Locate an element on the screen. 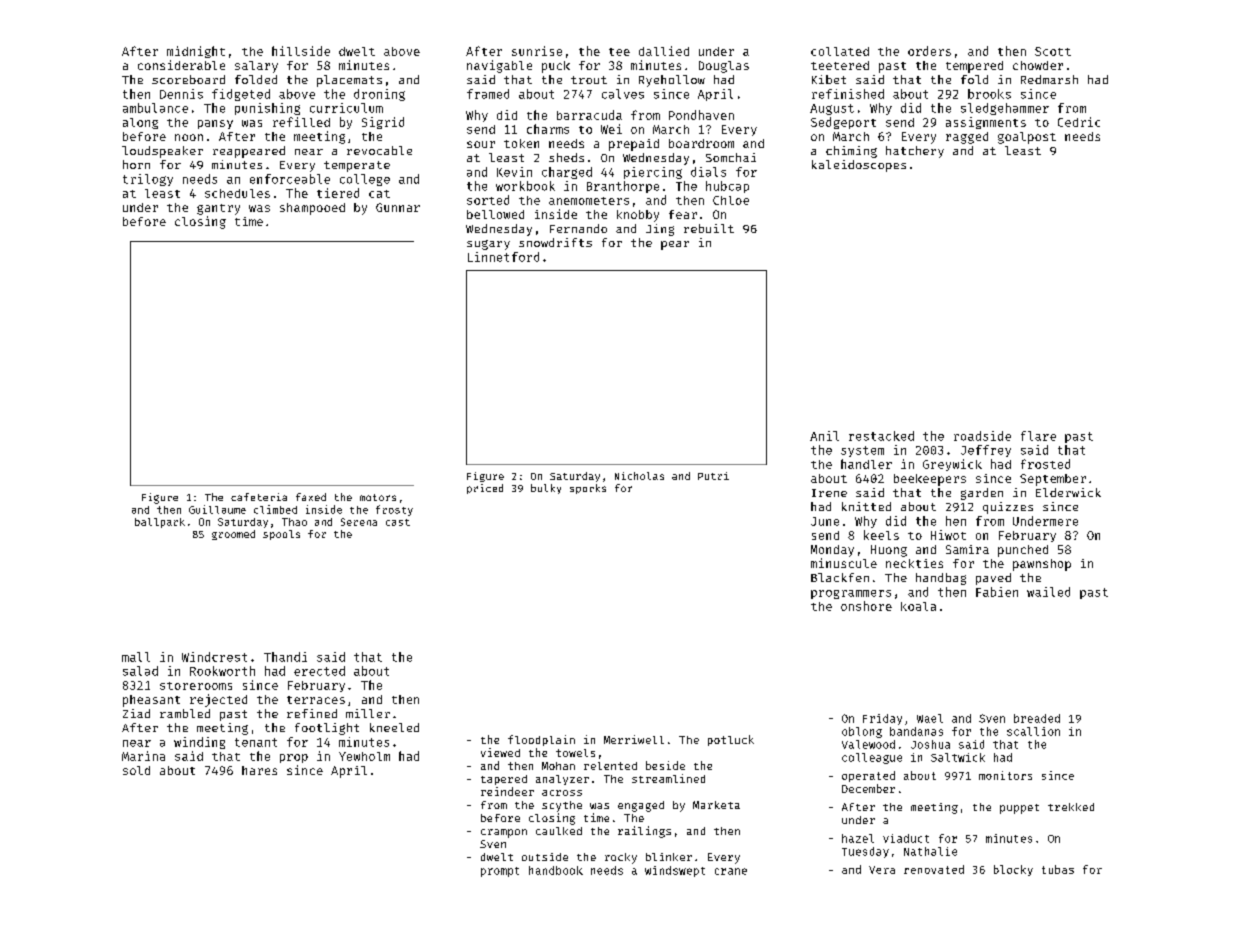  Fernando is located at coordinates (578, 228).
